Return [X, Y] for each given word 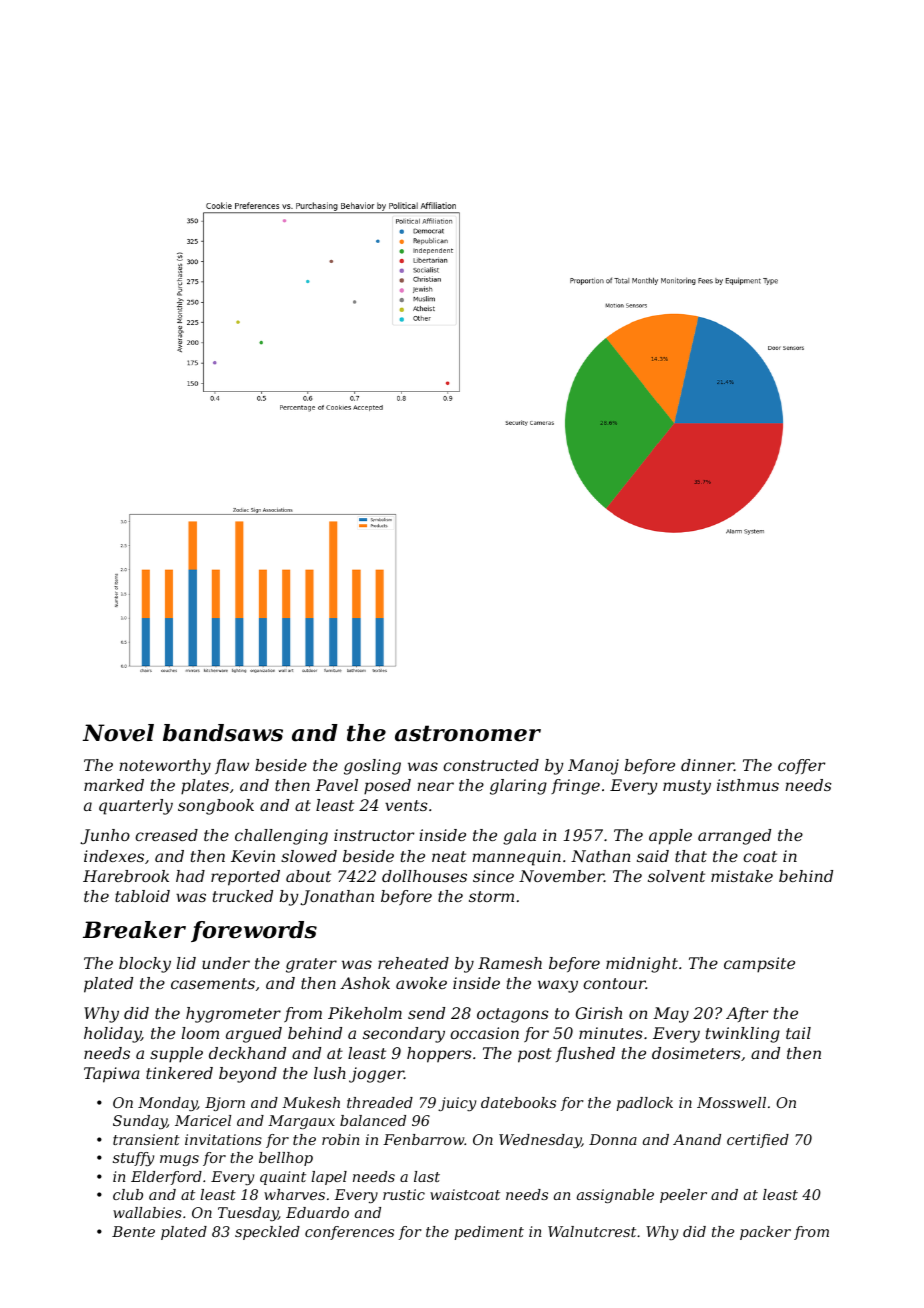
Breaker [134, 930]
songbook [216, 807]
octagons [513, 1015]
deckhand [247, 1053]
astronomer [468, 733]
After [747, 1014]
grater [311, 965]
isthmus [748, 785]
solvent [676, 876]
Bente [133, 1231]
